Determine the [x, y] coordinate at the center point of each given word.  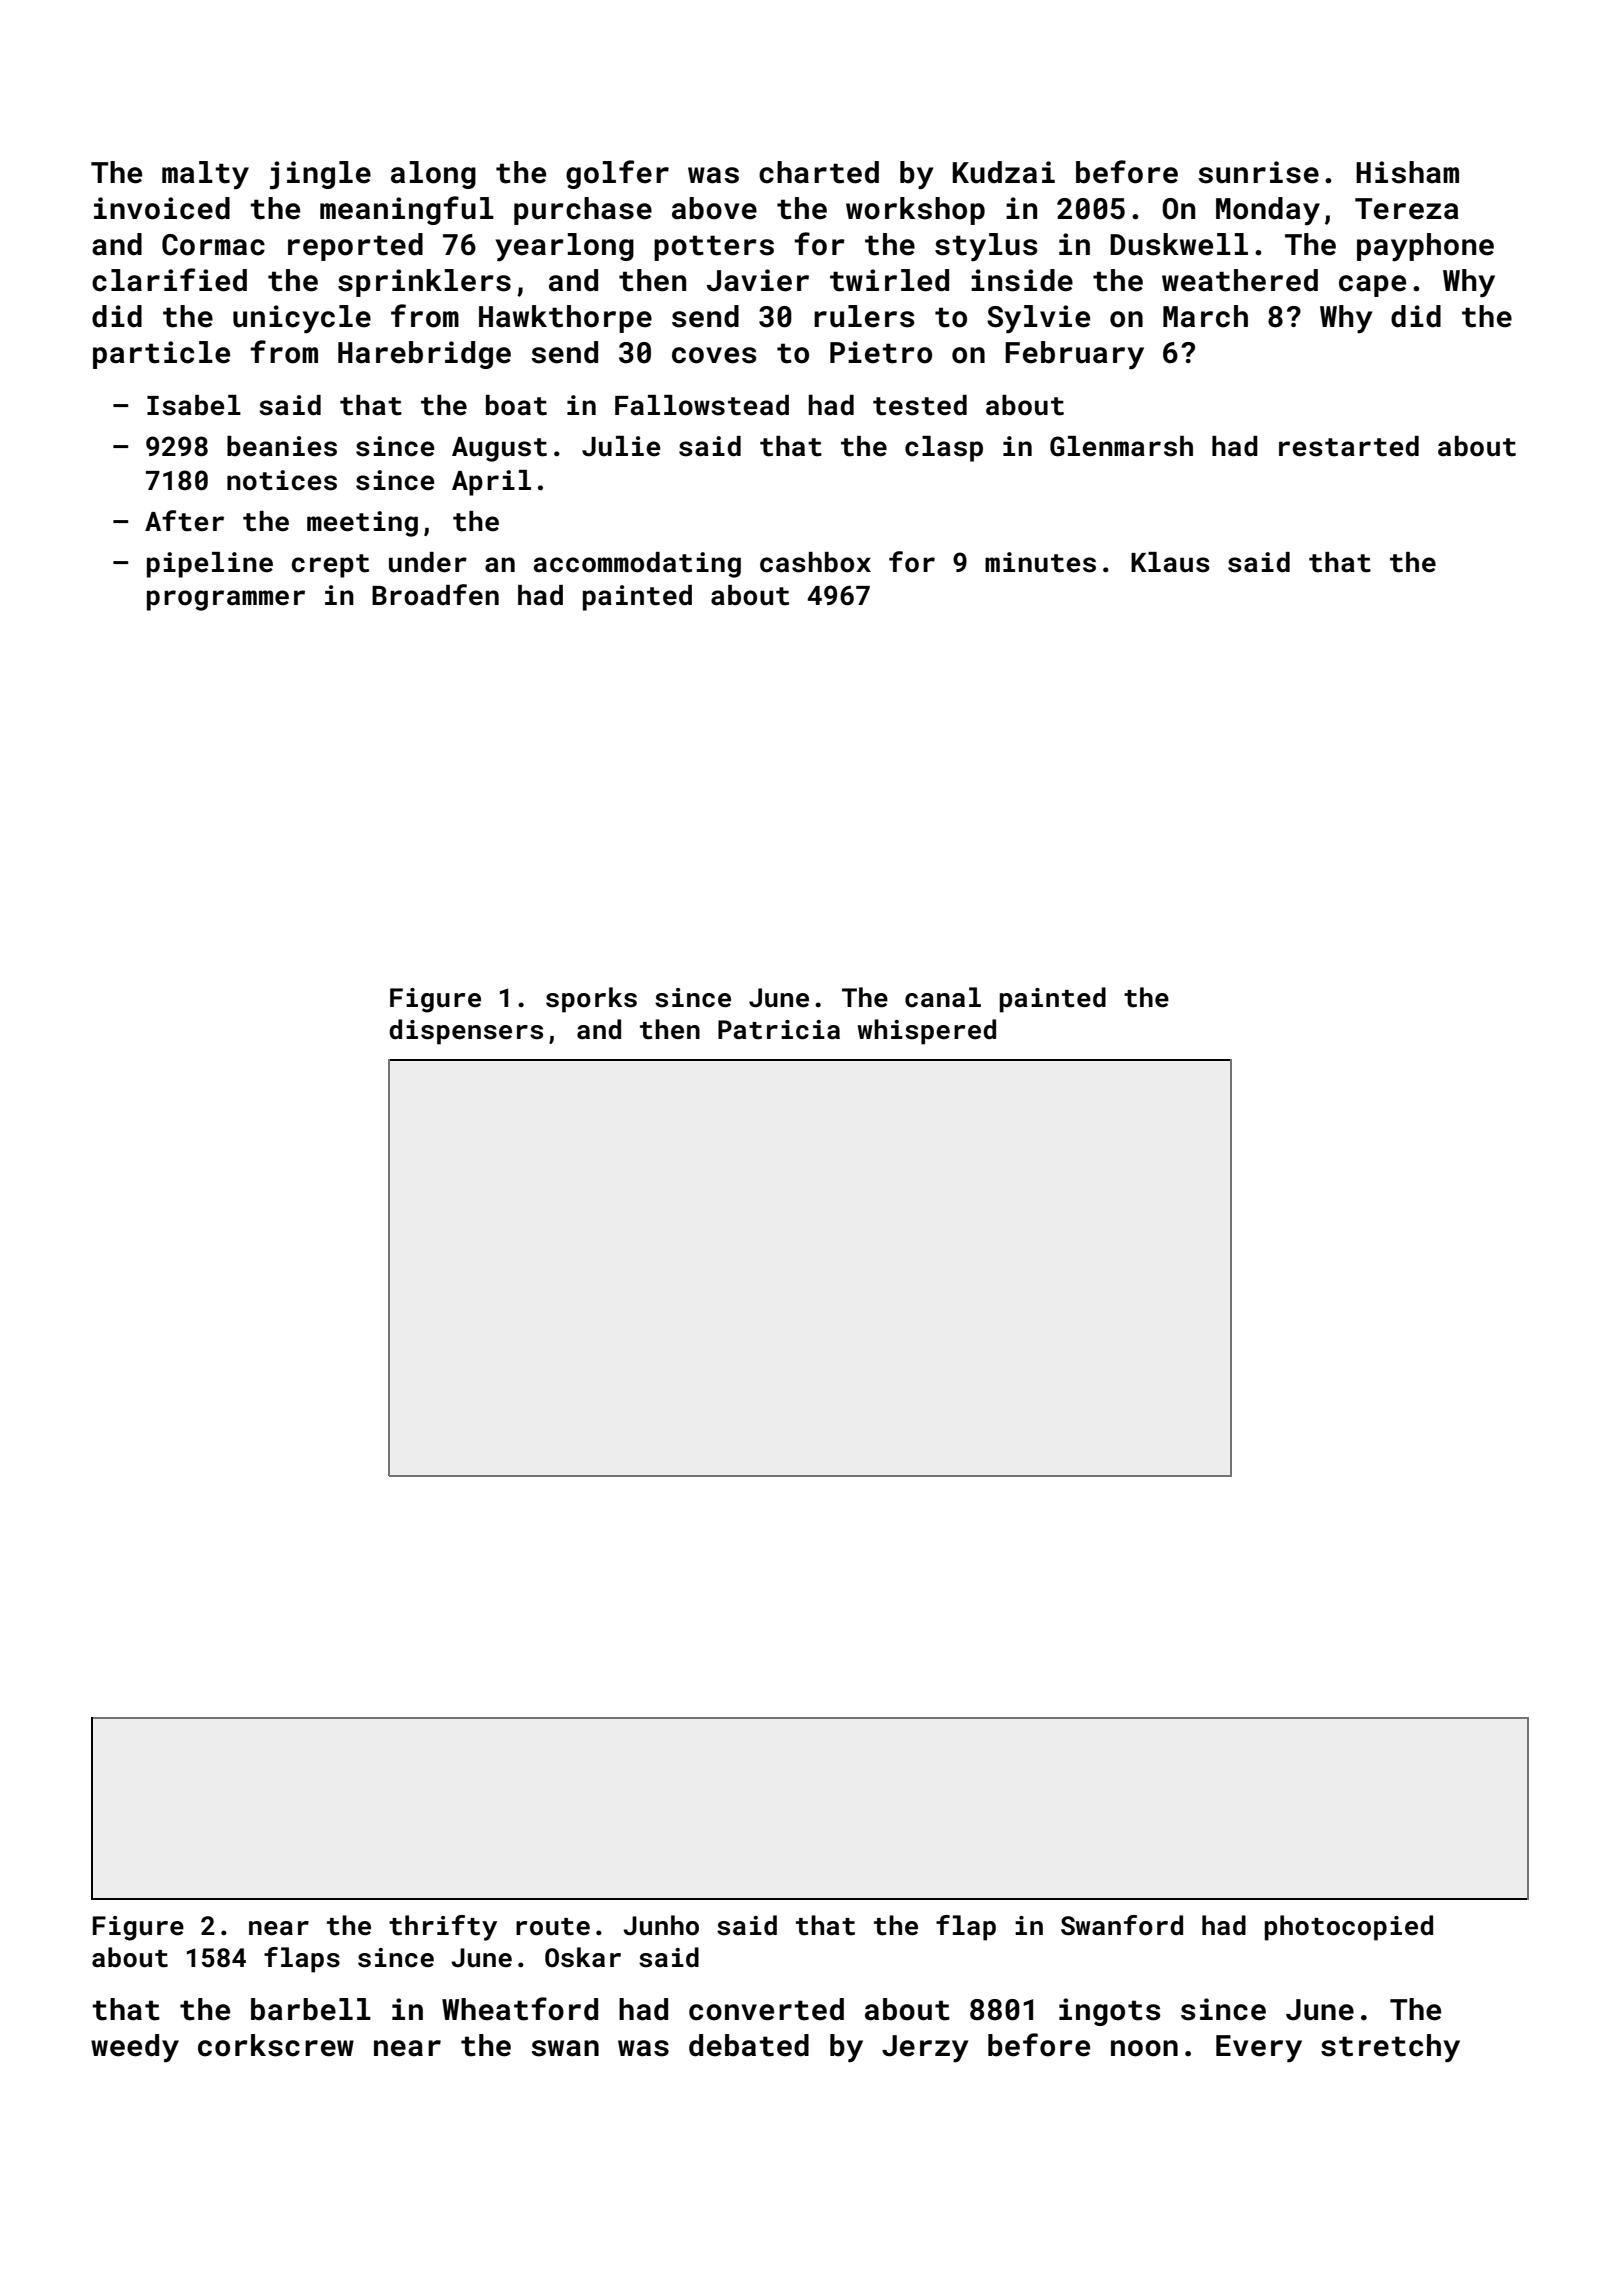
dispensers [466, 1032]
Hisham [1407, 172]
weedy [135, 2048]
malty [205, 175]
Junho [661, 1925]
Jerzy [925, 2049]
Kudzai [1004, 172]
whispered [927, 1032]
